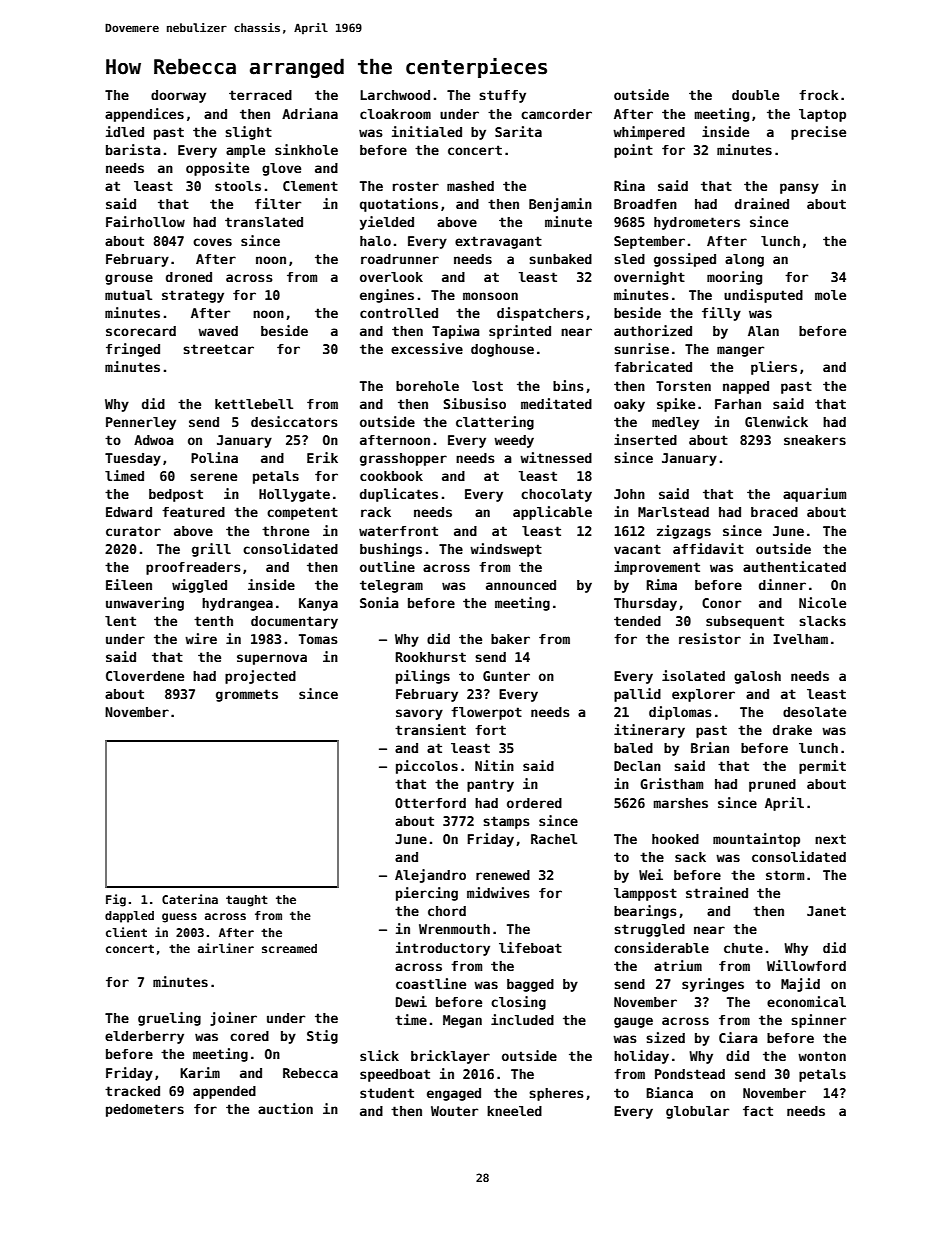 The width and height of the screenshot is (952, 1233). Describe the element at coordinates (141, 423) in the screenshot. I see `Pennerley` at that location.
